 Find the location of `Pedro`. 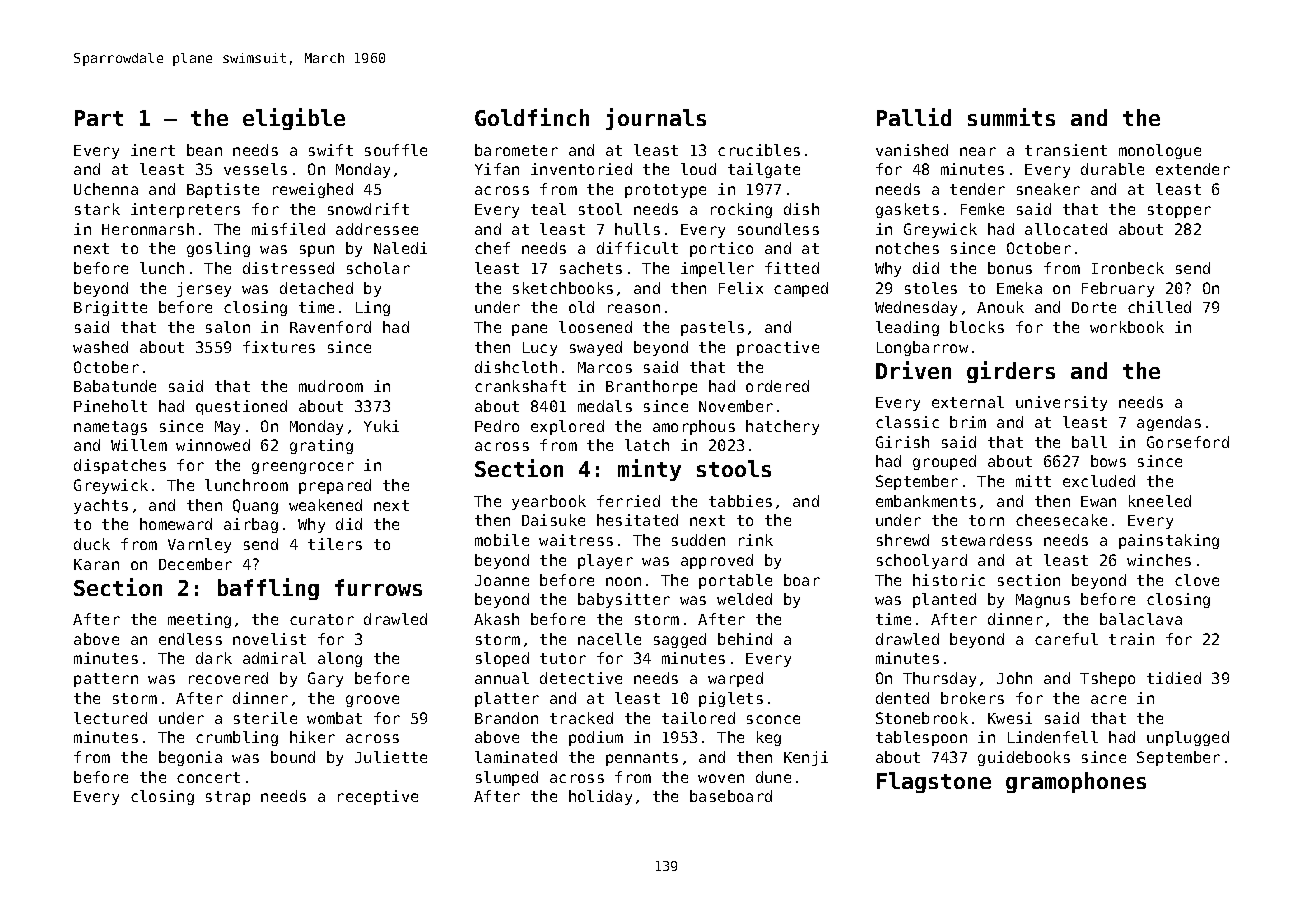

Pedro is located at coordinates (497, 426).
